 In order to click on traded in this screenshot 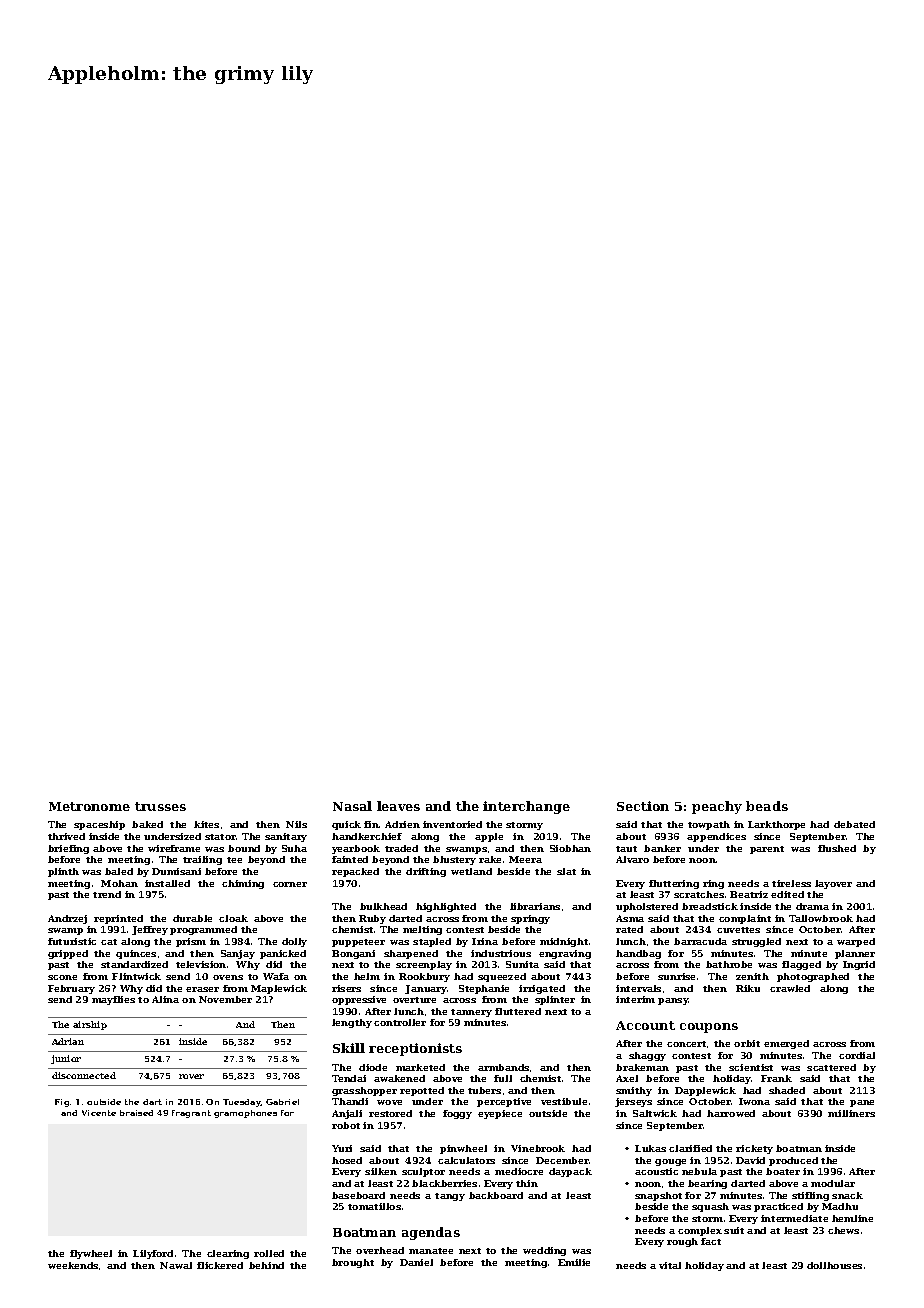, I will do `click(401, 848)`.
